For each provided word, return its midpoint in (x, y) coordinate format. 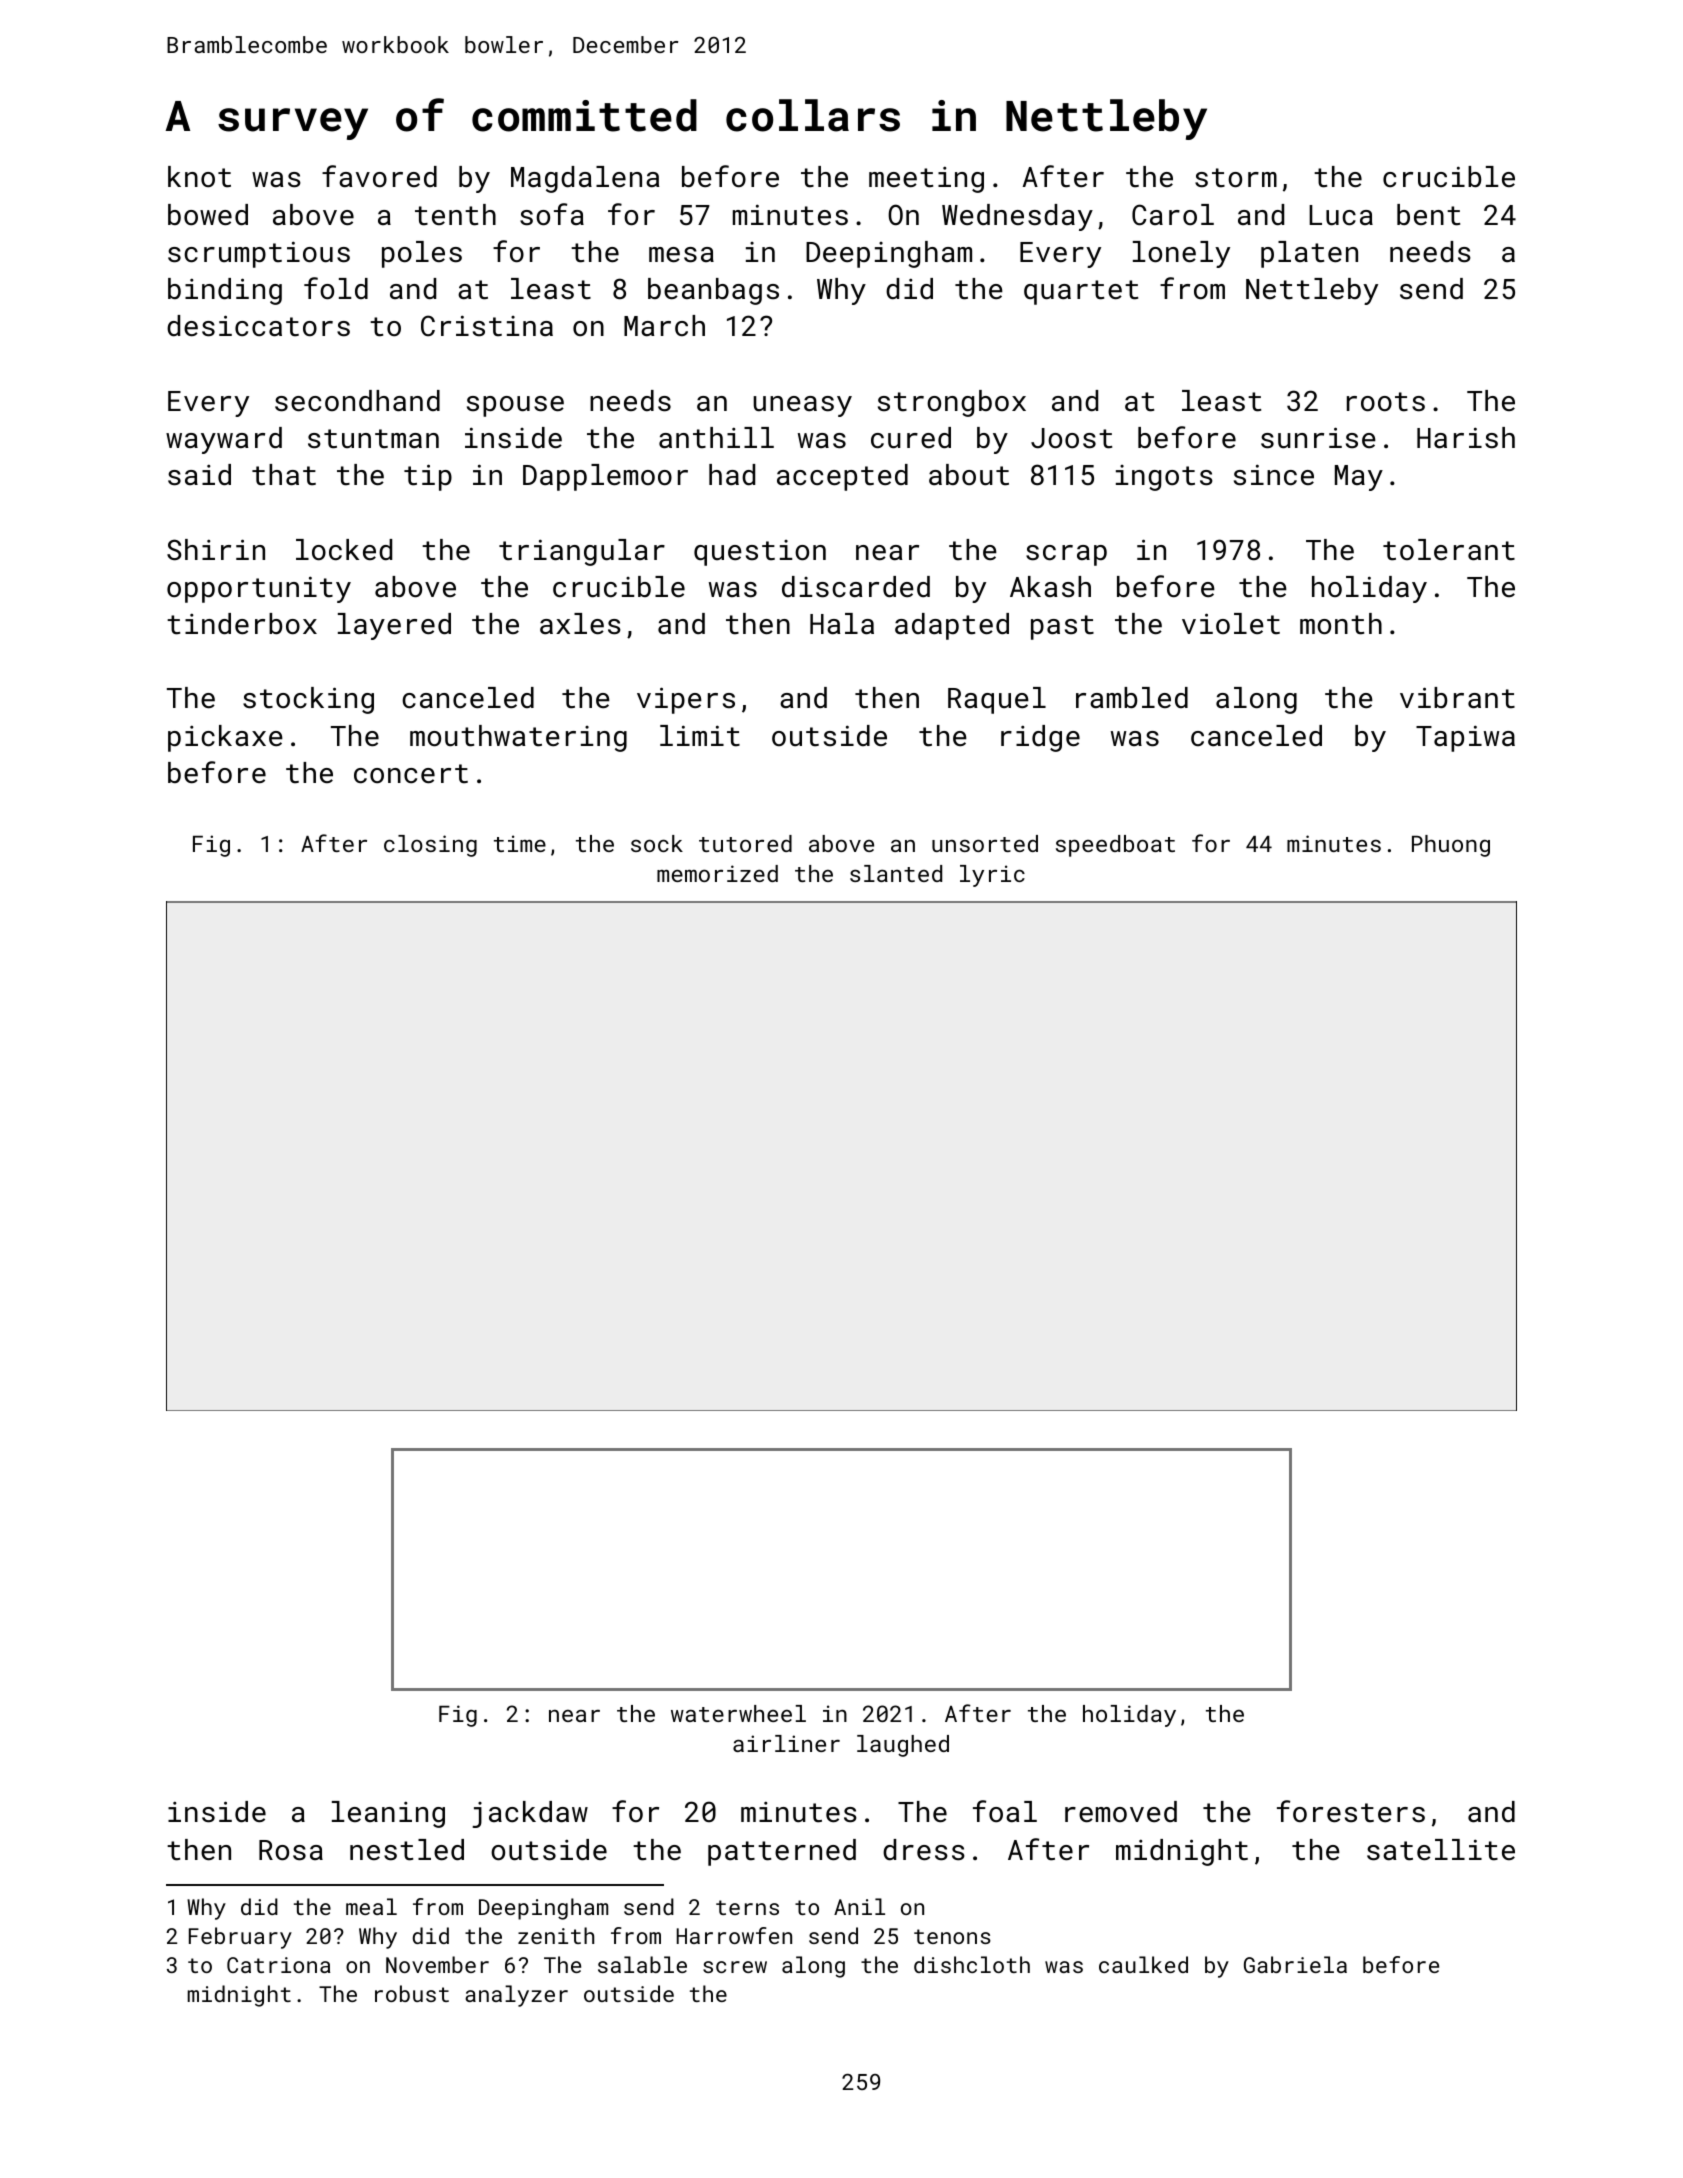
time (520, 843)
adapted (952, 626)
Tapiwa (1465, 738)
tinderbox (242, 624)
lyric (992, 876)
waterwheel (738, 1713)
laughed (903, 1746)
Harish (1466, 438)
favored (379, 176)
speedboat (1115, 846)
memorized (717, 873)
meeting (926, 180)
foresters (1351, 1811)
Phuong (1451, 846)
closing (430, 846)
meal (371, 1906)
